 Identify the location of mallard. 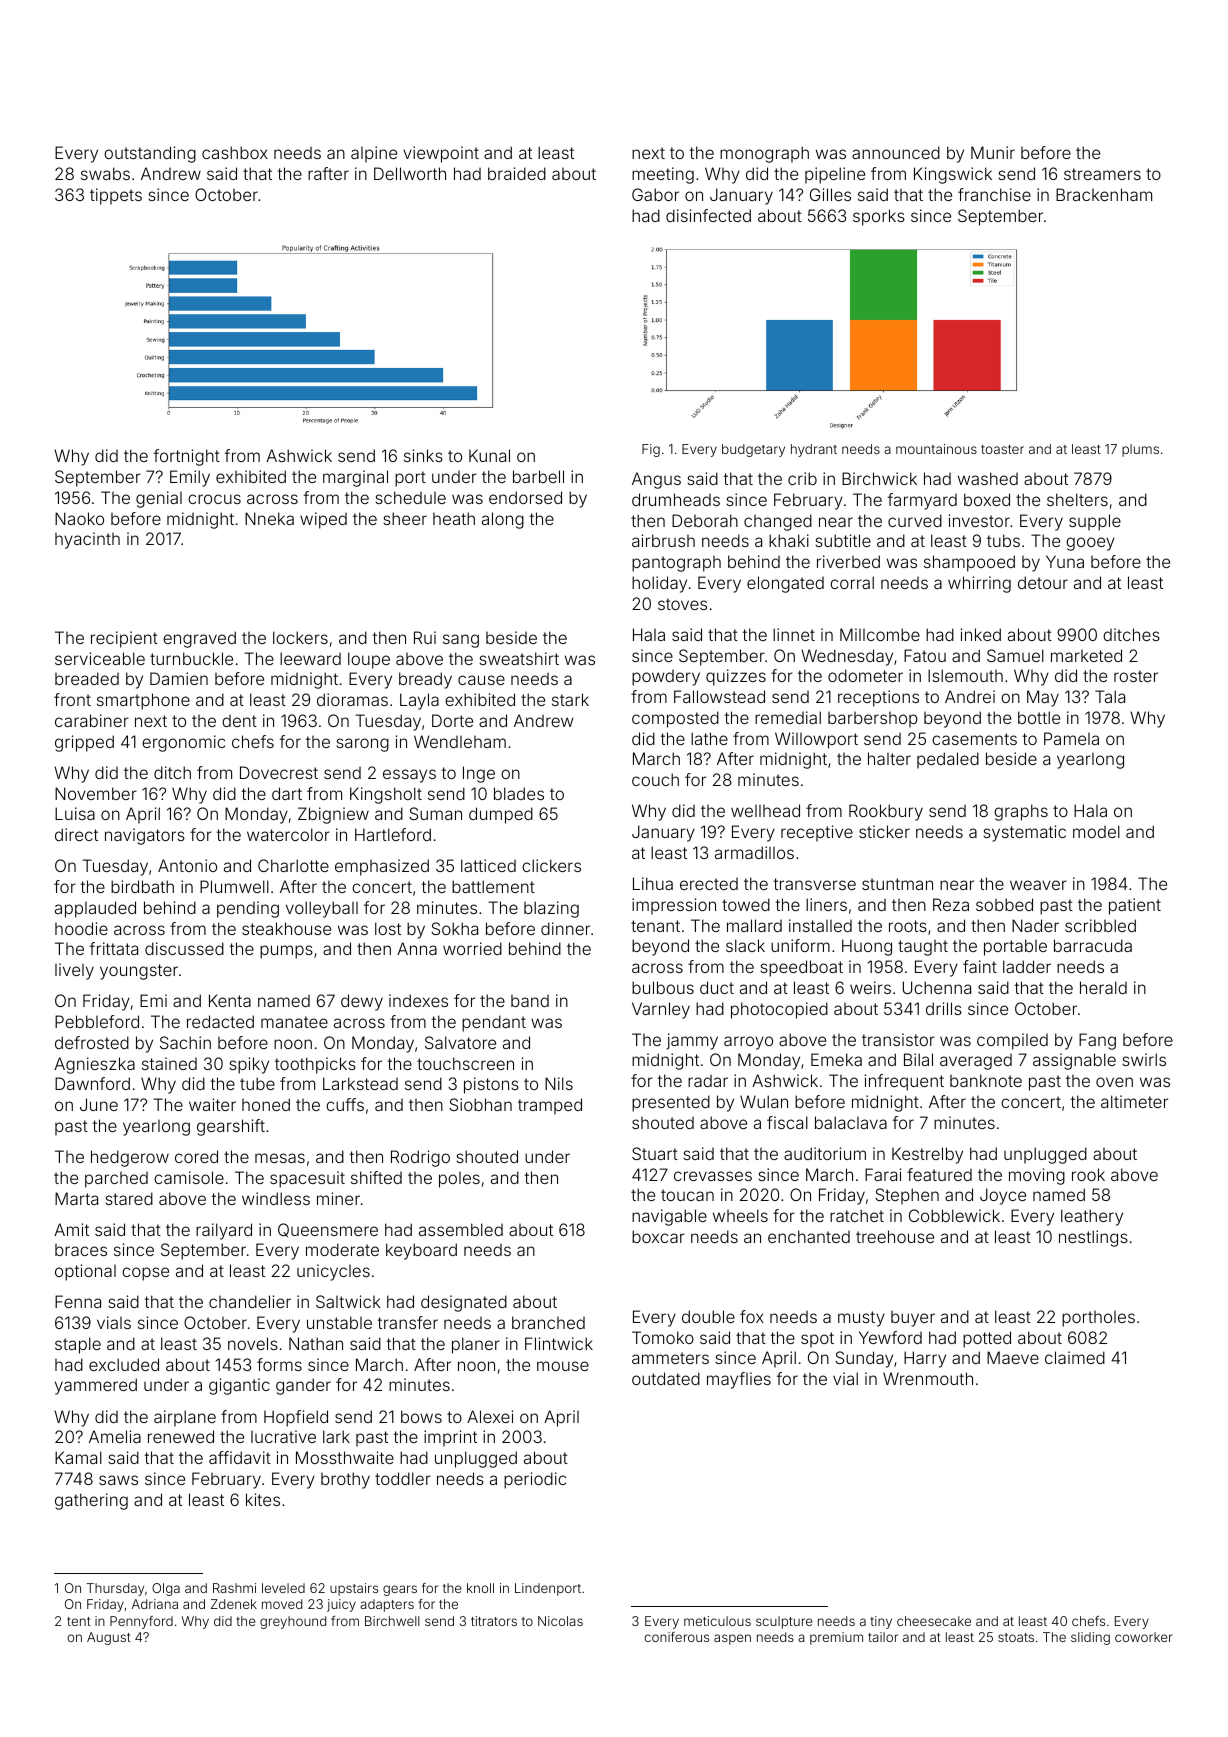
(754, 925).
